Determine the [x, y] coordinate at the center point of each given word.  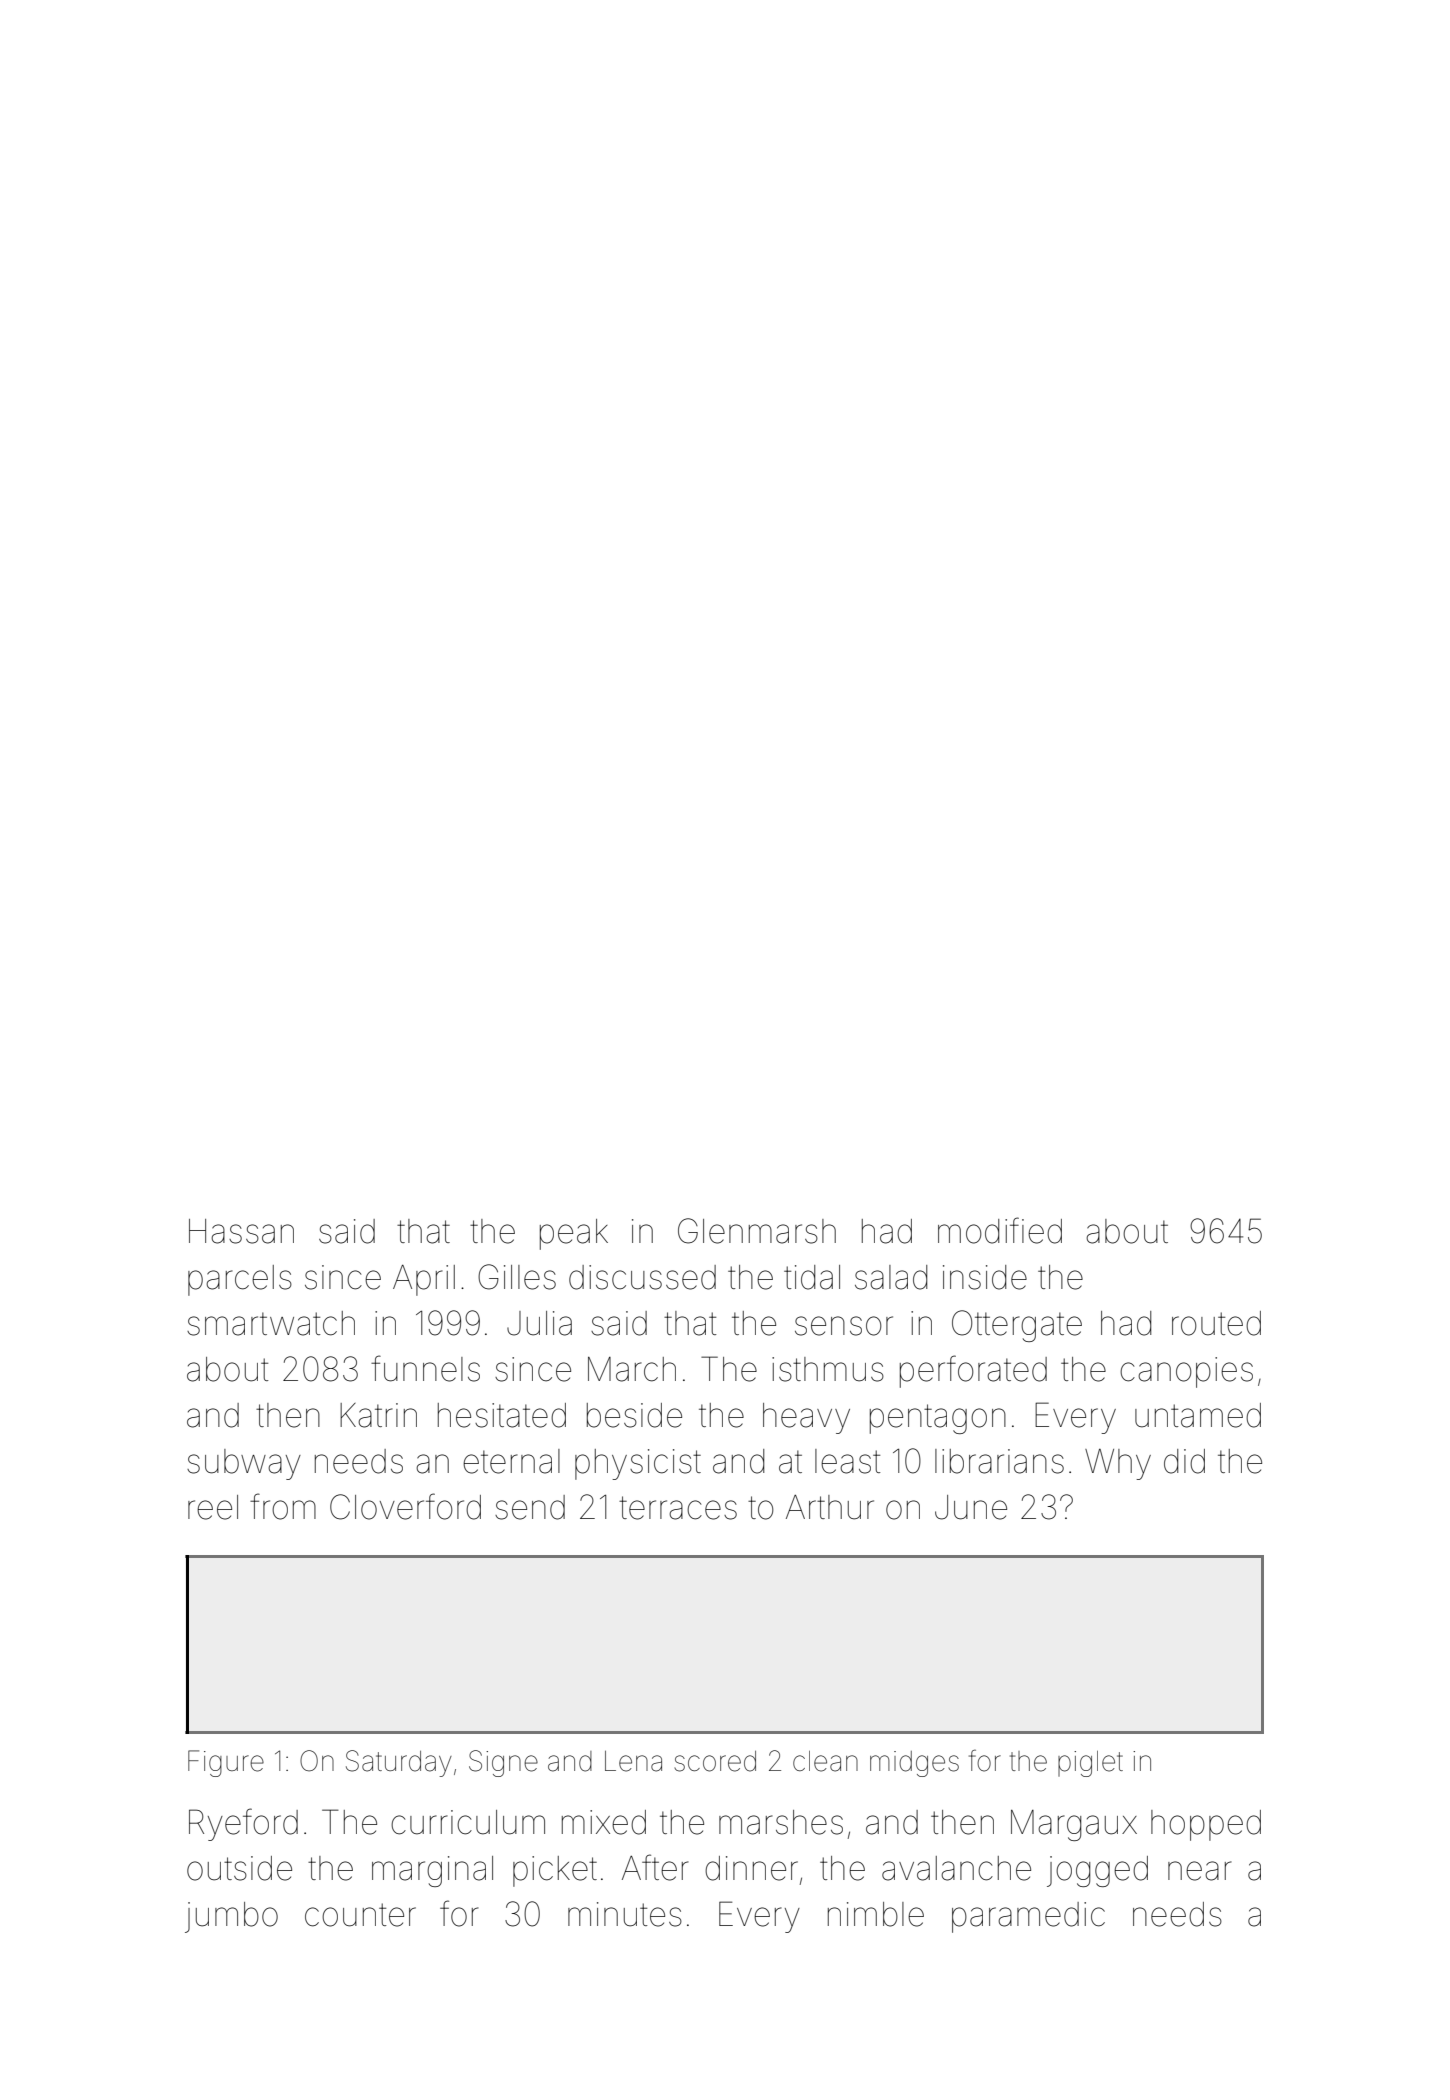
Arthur [830, 1507]
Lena [633, 1761]
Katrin [378, 1415]
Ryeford [243, 1824]
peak [574, 1234]
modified [1000, 1230]
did [1184, 1461]
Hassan [241, 1231]
